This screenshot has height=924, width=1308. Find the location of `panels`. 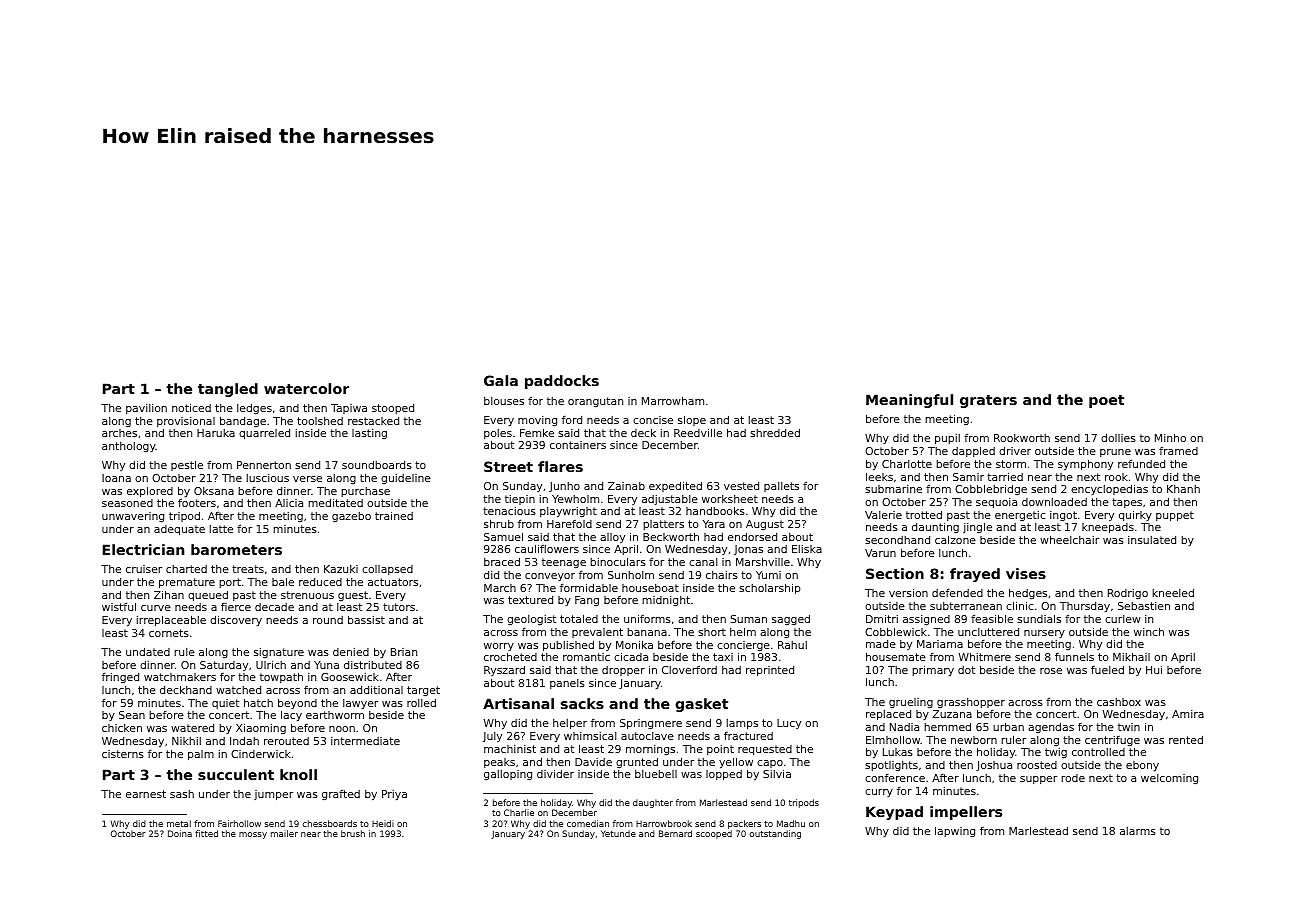

panels is located at coordinates (567, 684).
